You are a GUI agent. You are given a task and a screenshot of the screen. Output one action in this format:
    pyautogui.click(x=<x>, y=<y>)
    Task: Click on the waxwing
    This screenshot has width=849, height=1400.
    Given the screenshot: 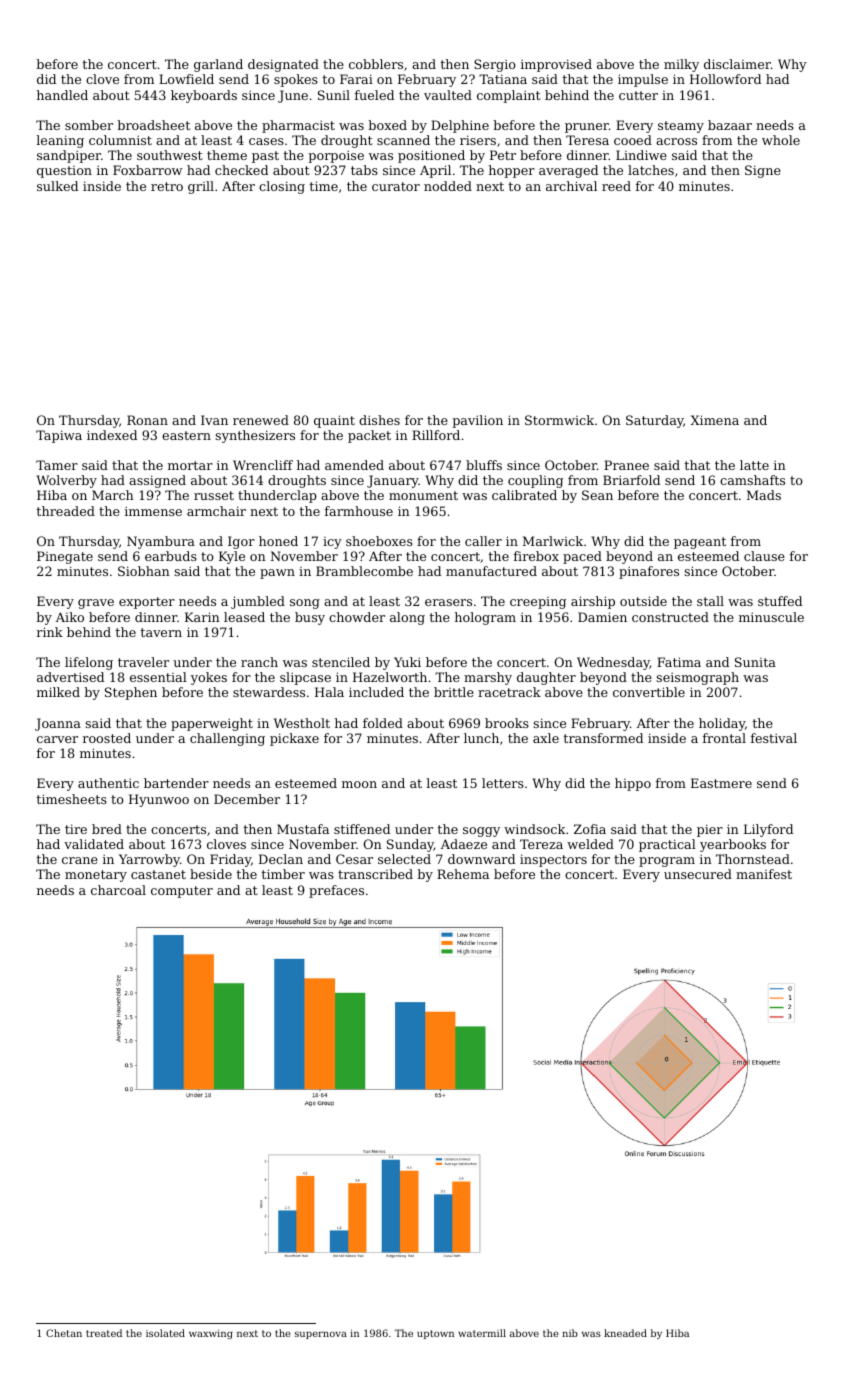 What is the action you would take?
    pyautogui.click(x=211, y=1334)
